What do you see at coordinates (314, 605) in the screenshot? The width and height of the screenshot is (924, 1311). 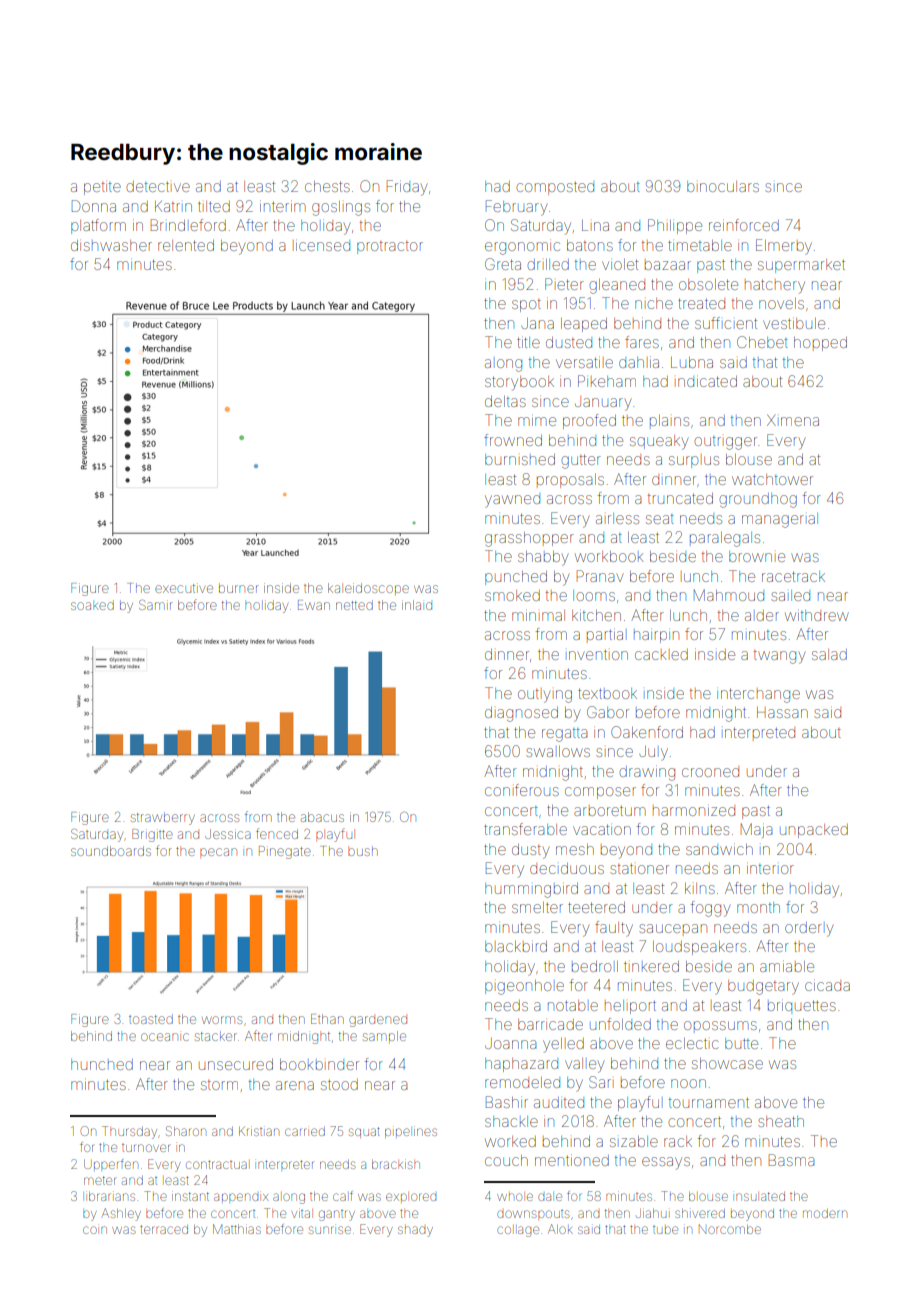 I see `Ewan` at bounding box center [314, 605].
